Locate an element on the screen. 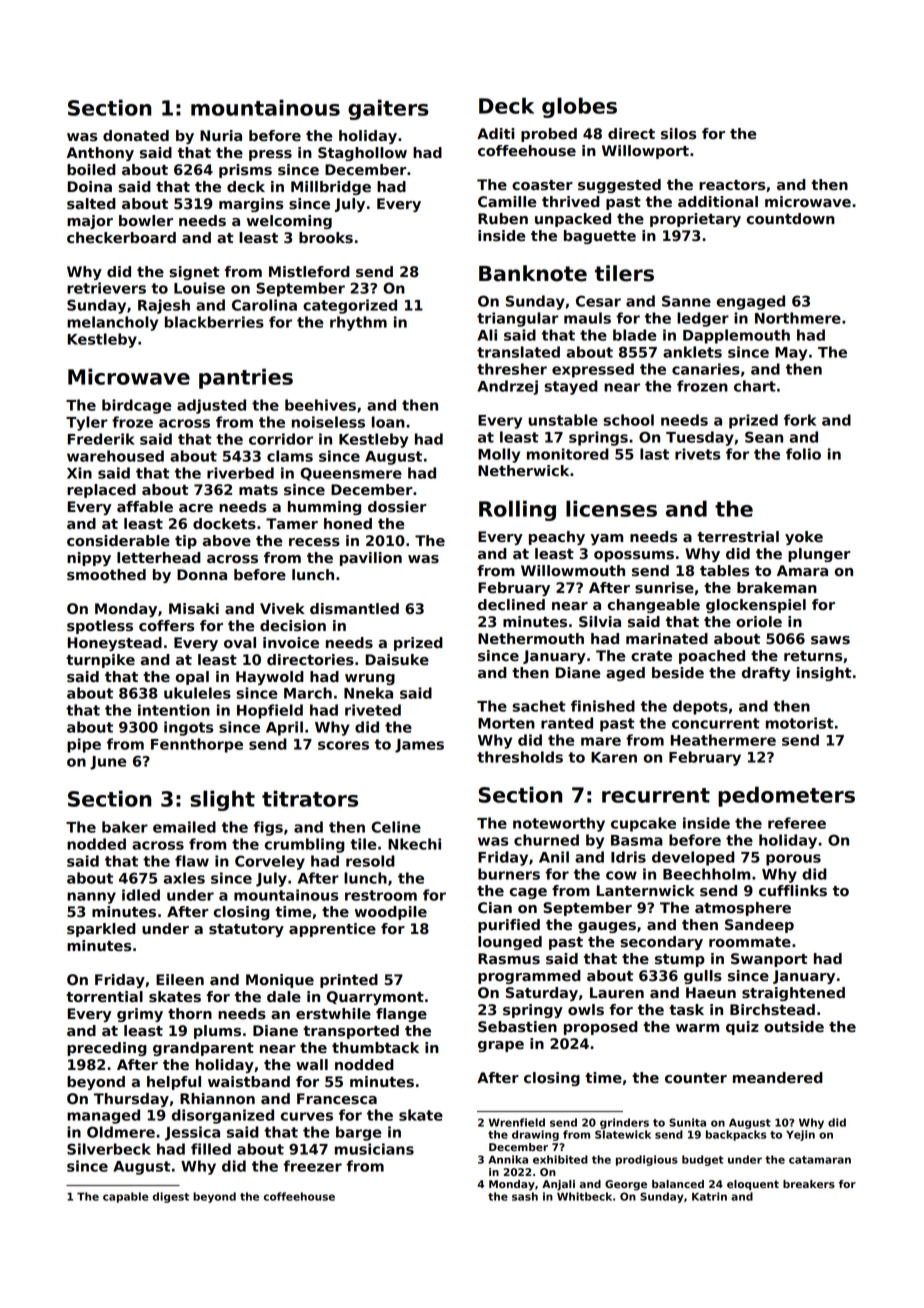 The height and width of the screenshot is (1308, 924). printed is located at coordinates (349, 981).
